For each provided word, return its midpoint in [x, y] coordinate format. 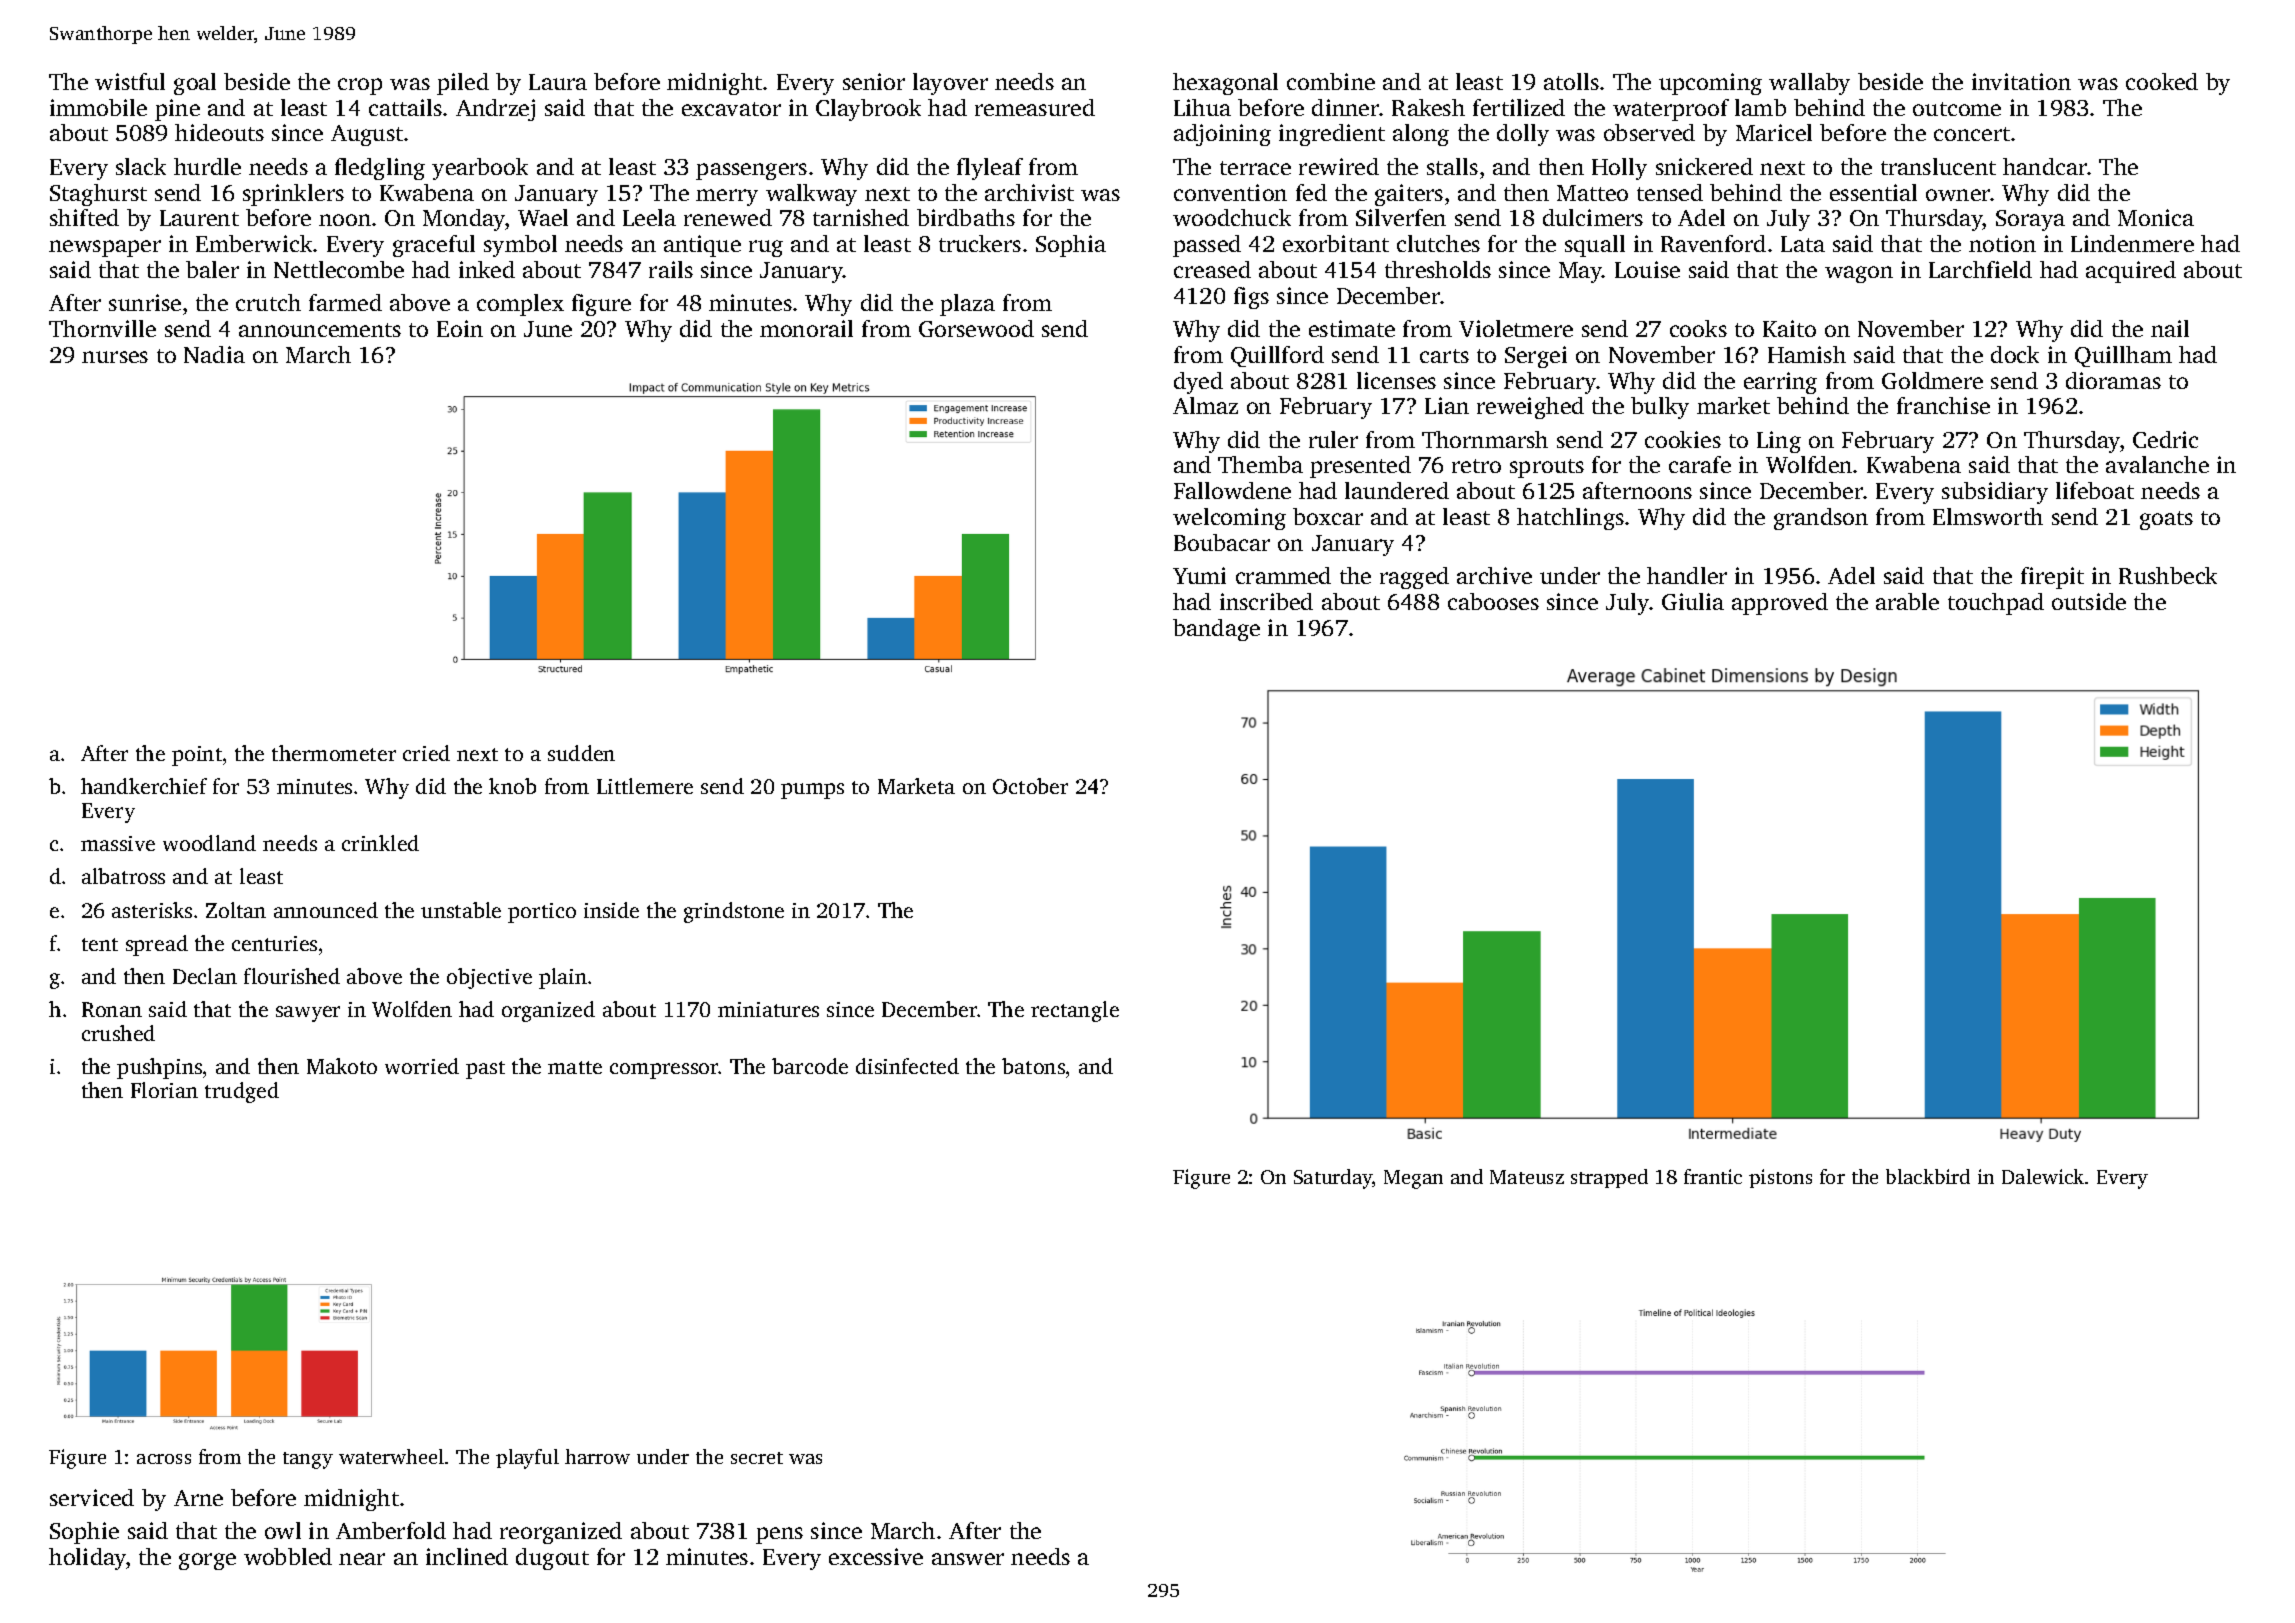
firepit [2052, 578]
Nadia [214, 354]
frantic [1713, 1176]
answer [968, 1559]
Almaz [1205, 405]
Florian [164, 1090]
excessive [876, 1556]
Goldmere [1932, 380]
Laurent [199, 218]
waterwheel [391, 1456]
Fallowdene [1232, 490]
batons [1033, 1066]
